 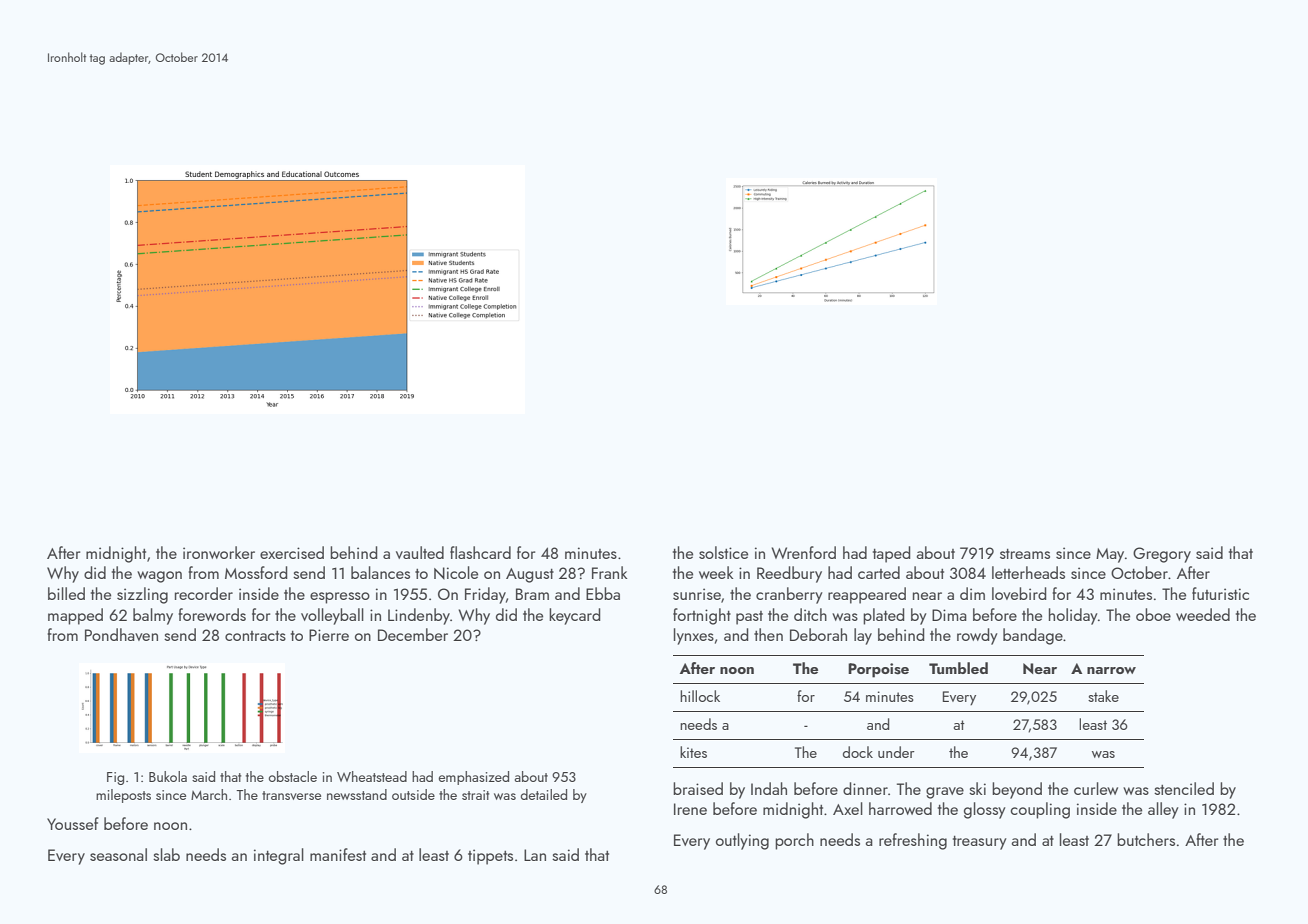 I want to click on seasonal, so click(x=118, y=854).
